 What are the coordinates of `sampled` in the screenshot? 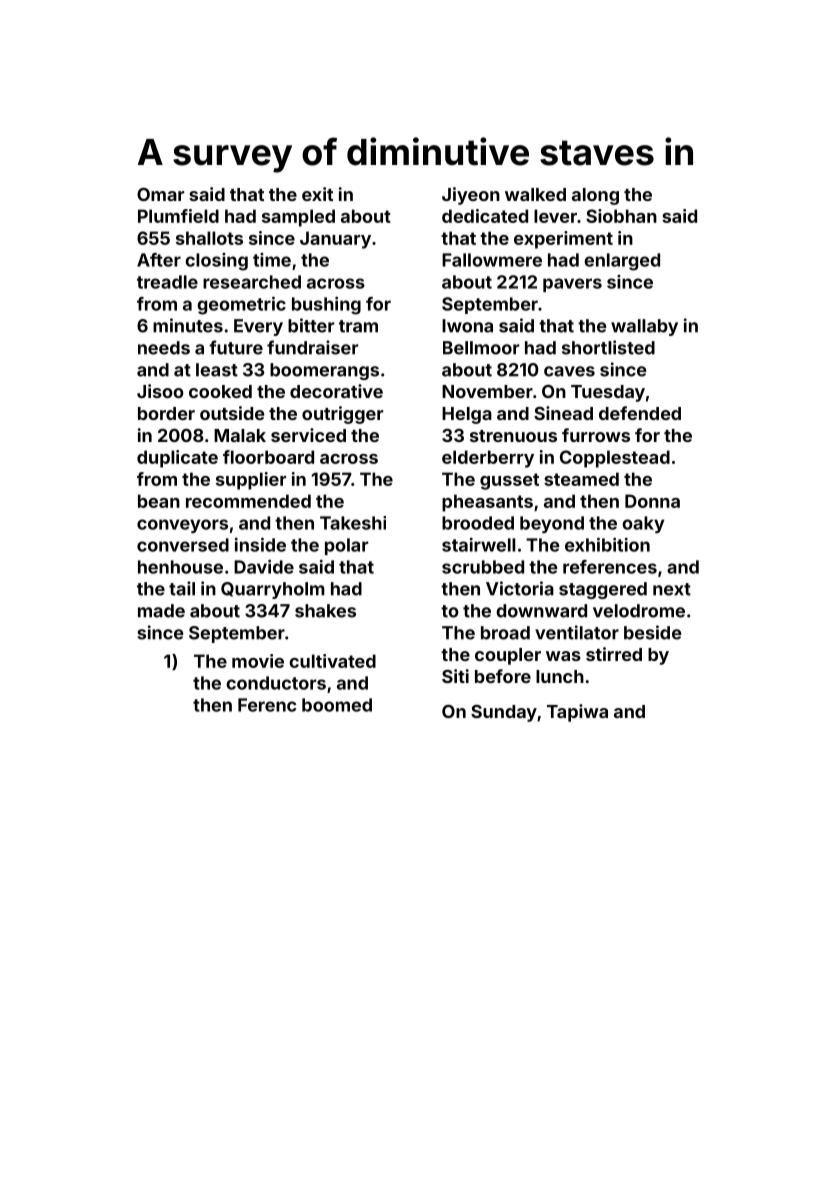 It's located at (298, 218).
